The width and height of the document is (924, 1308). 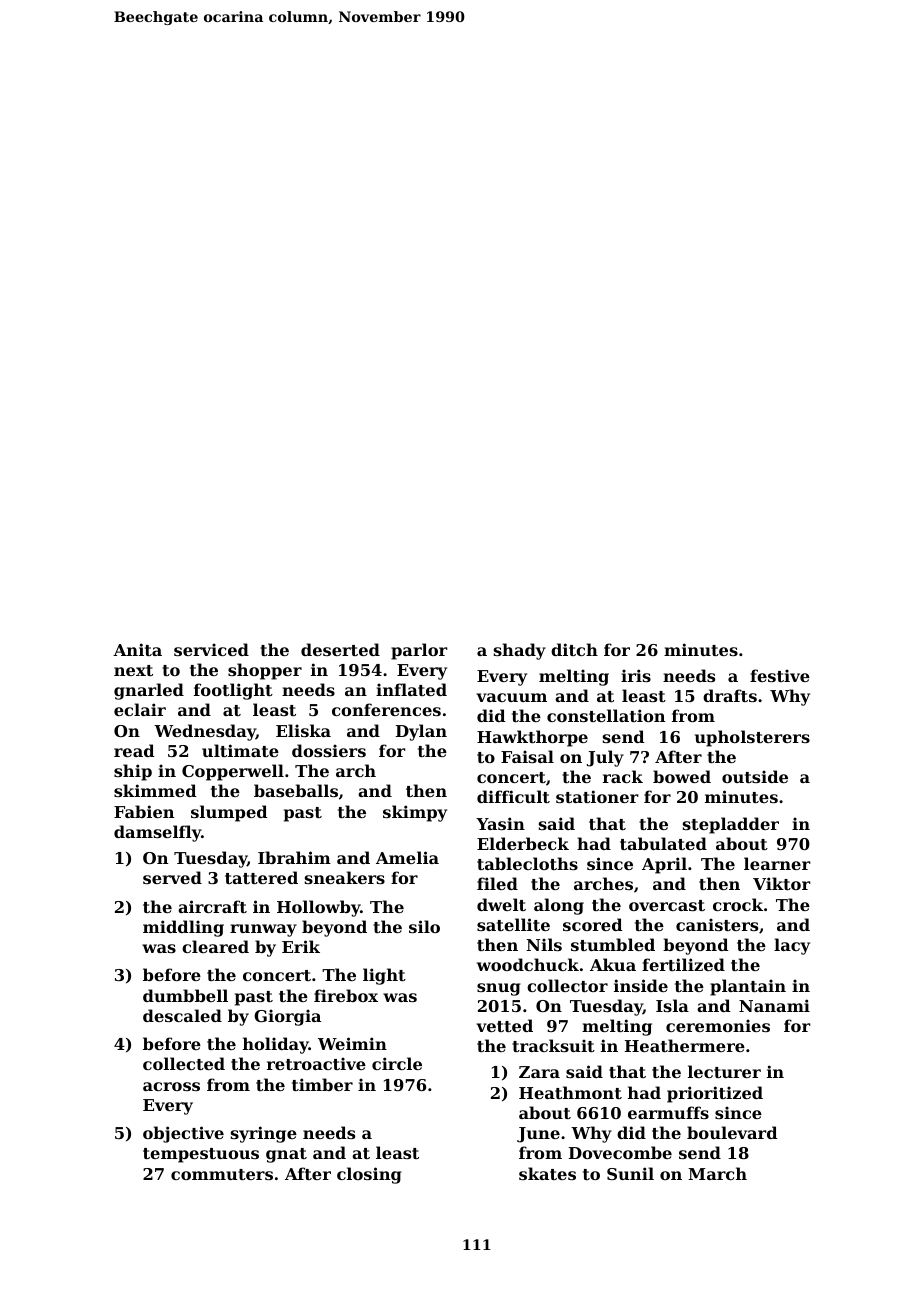 I want to click on Faisal, so click(x=527, y=756).
